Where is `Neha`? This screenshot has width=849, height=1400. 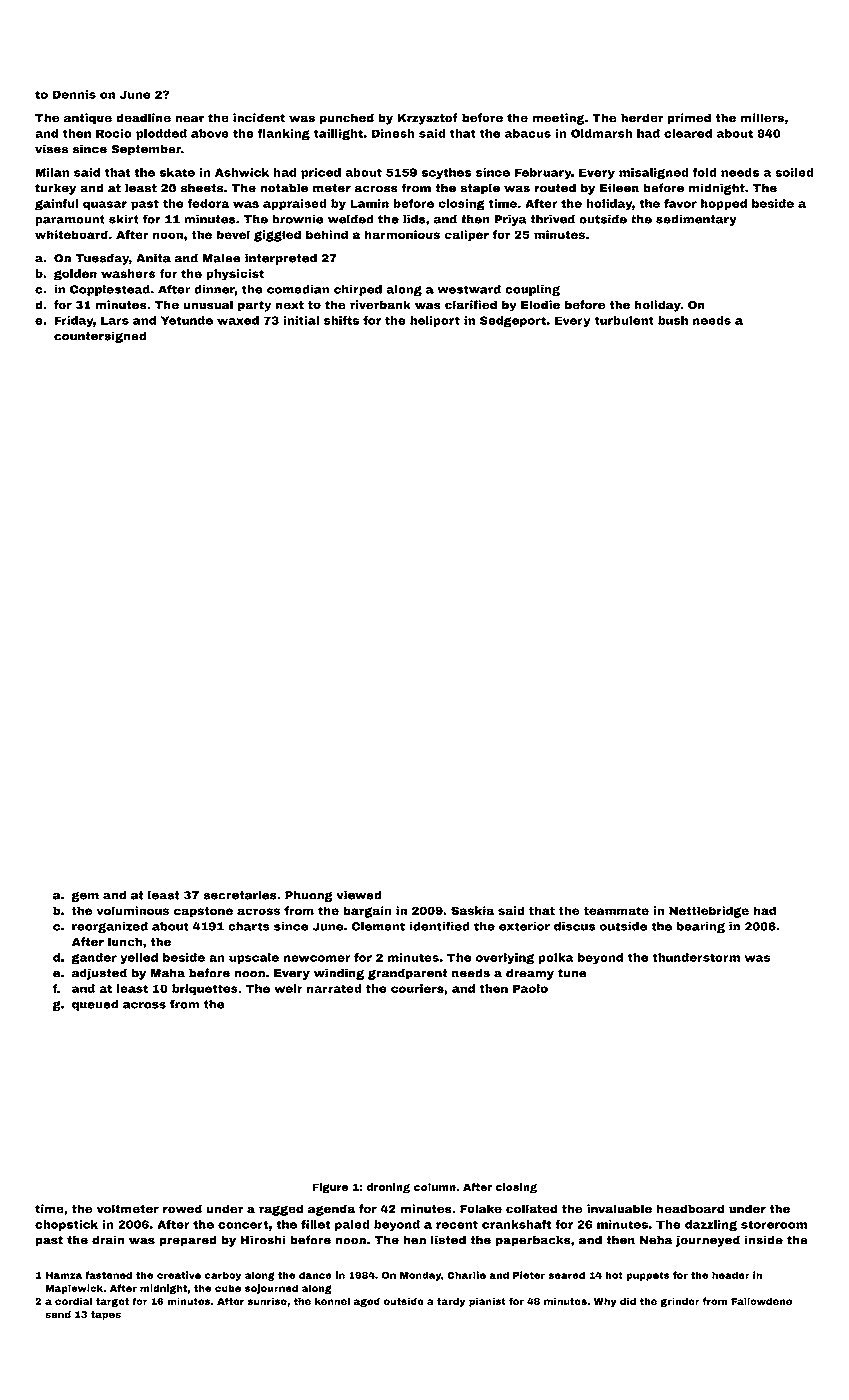
Neha is located at coordinates (656, 1240).
